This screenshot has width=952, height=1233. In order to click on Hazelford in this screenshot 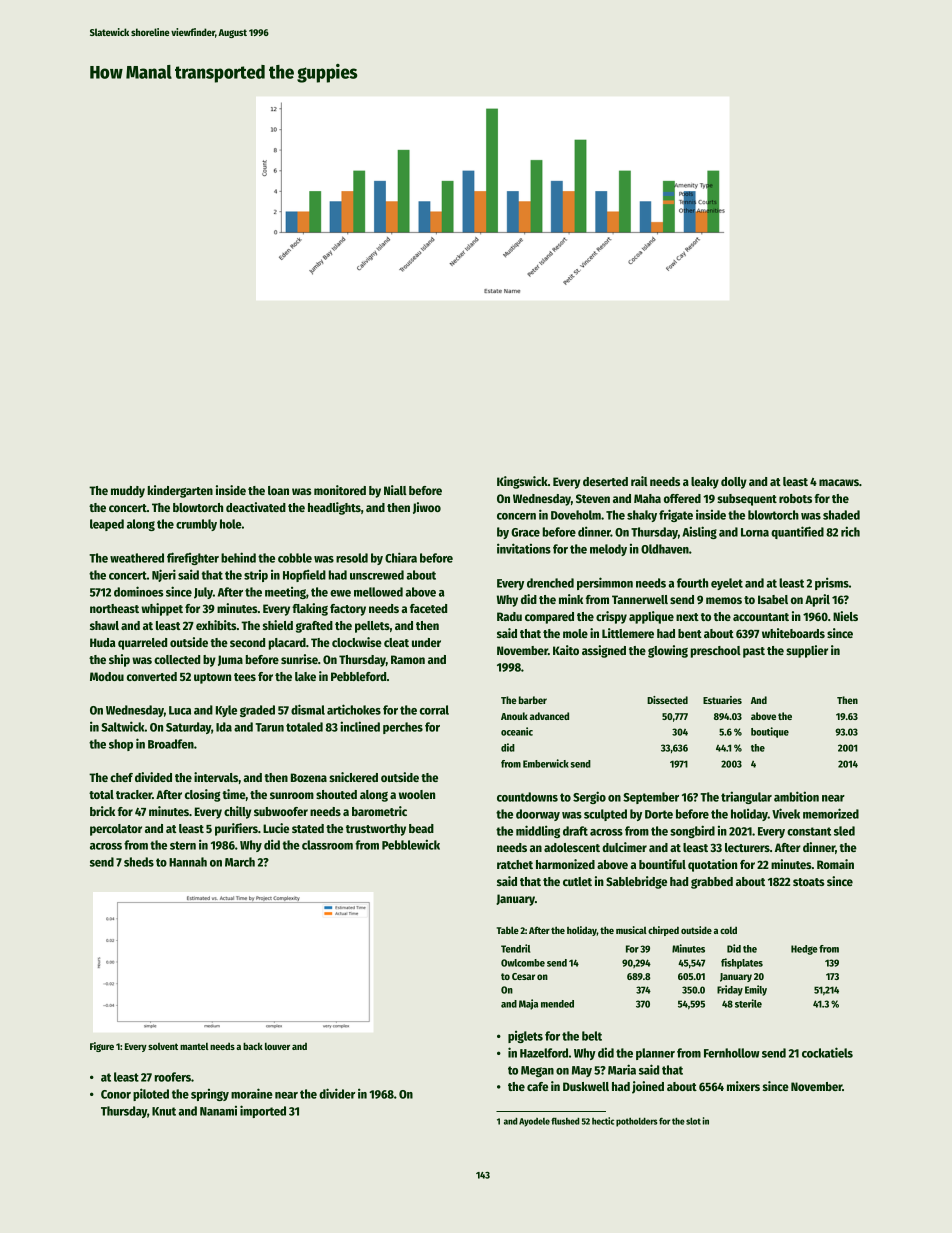, I will do `click(544, 1053)`.
